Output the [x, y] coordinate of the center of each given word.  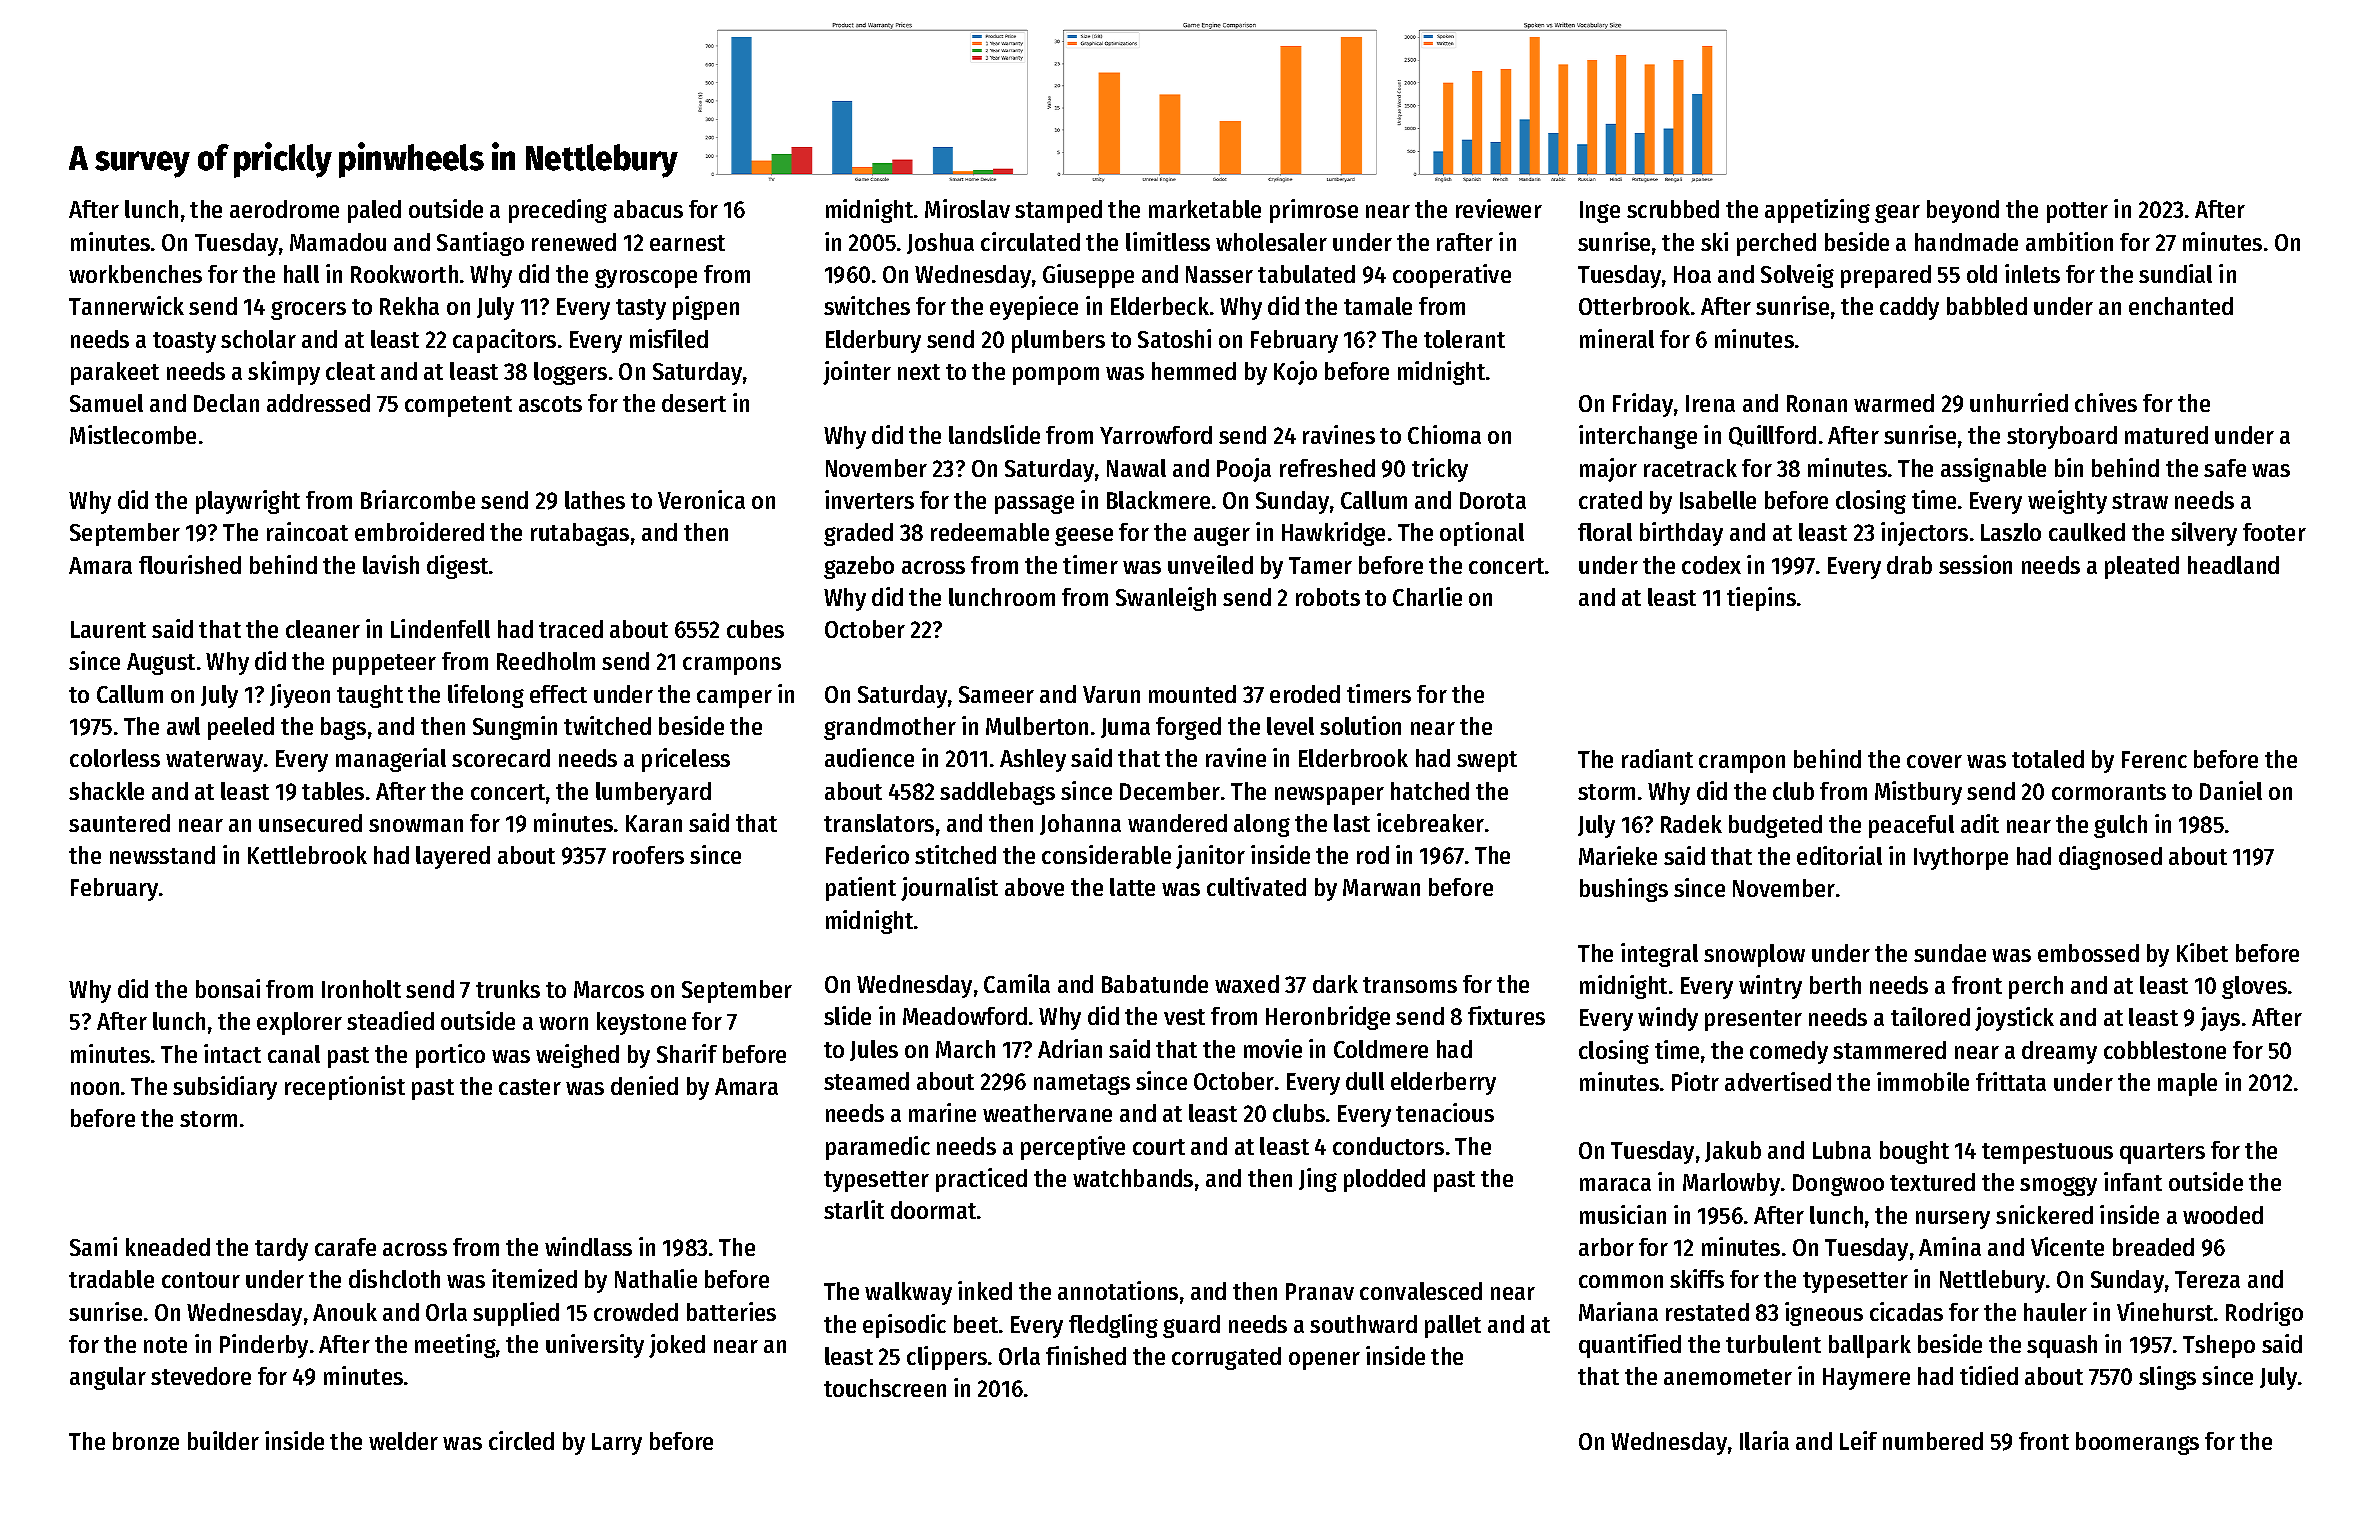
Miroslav [967, 208]
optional [1482, 534]
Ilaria [1764, 1440]
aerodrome [284, 209]
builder [223, 1440]
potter [2077, 212]
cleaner [323, 629]
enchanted [2181, 306]
